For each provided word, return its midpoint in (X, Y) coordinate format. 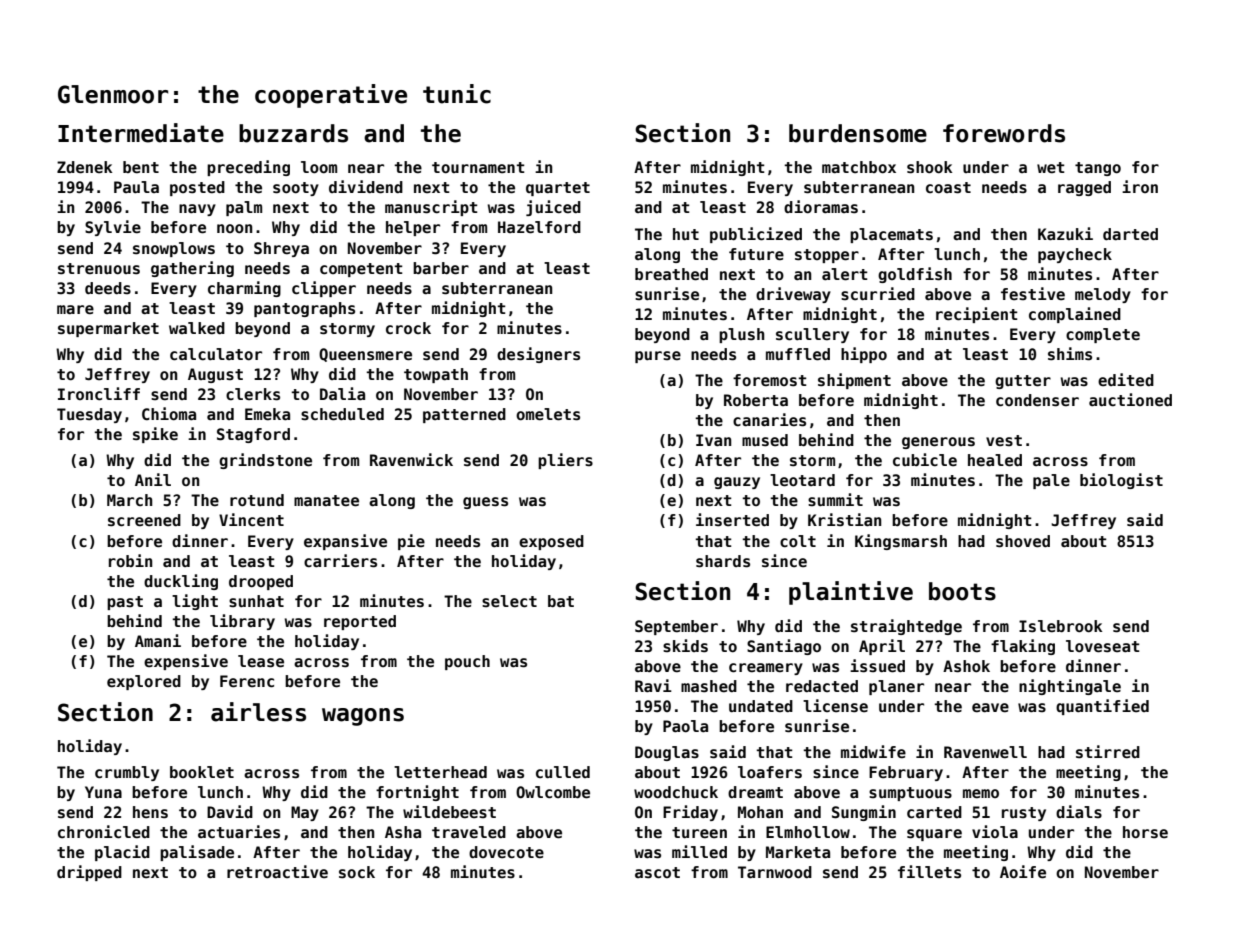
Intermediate (141, 133)
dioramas (821, 207)
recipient (977, 315)
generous (938, 443)
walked (197, 328)
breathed (671, 274)
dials (1079, 811)
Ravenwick (411, 459)
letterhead (440, 772)
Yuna (103, 792)
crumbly (127, 773)
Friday (690, 813)
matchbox (859, 167)
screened (144, 520)
